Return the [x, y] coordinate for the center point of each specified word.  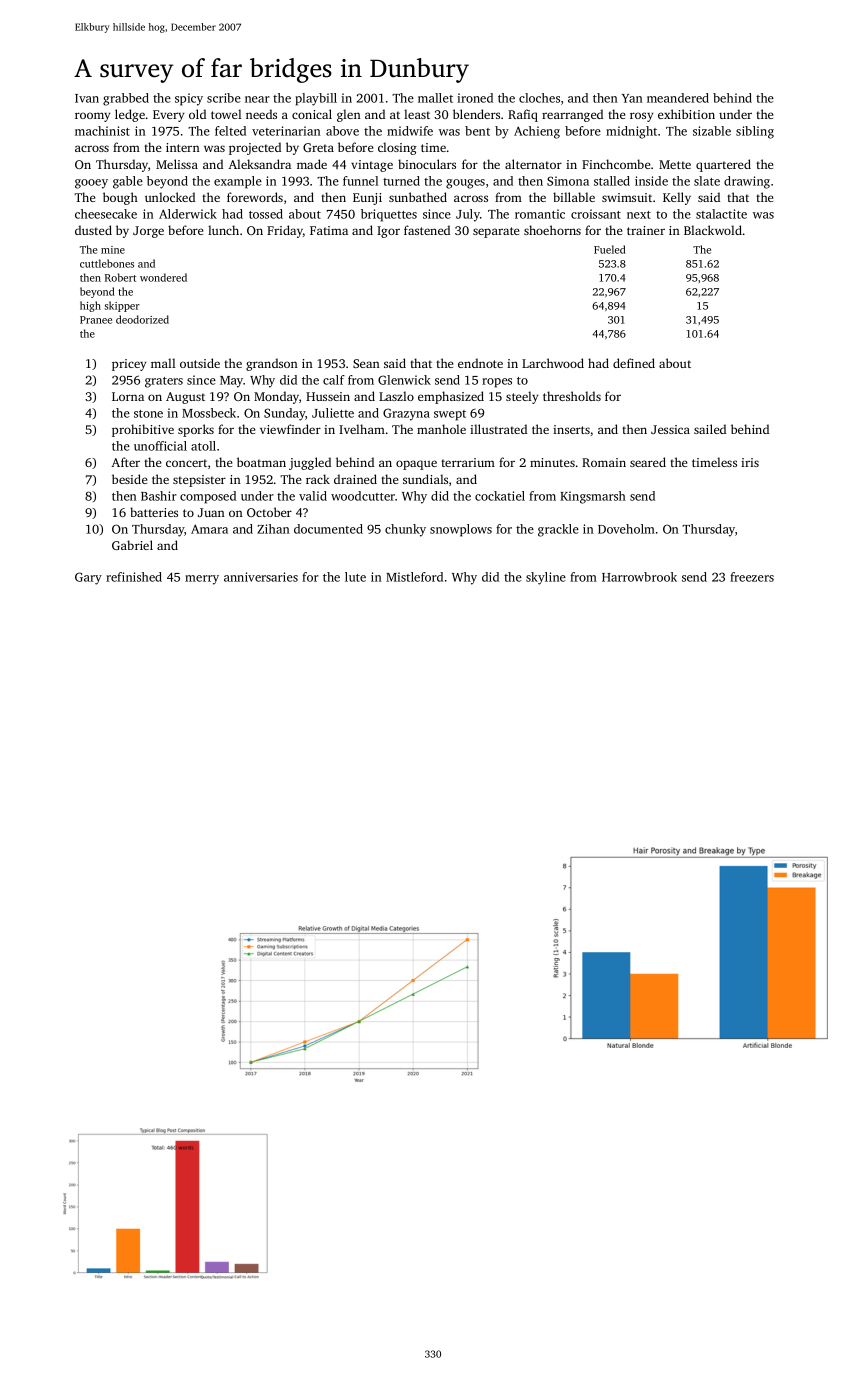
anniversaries [261, 577]
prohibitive [143, 430]
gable [128, 182]
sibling [755, 132]
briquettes [389, 215]
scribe [224, 98]
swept [450, 415]
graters [164, 382]
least [417, 114]
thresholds [572, 396]
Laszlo [396, 396]
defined [634, 363]
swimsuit [627, 197]
